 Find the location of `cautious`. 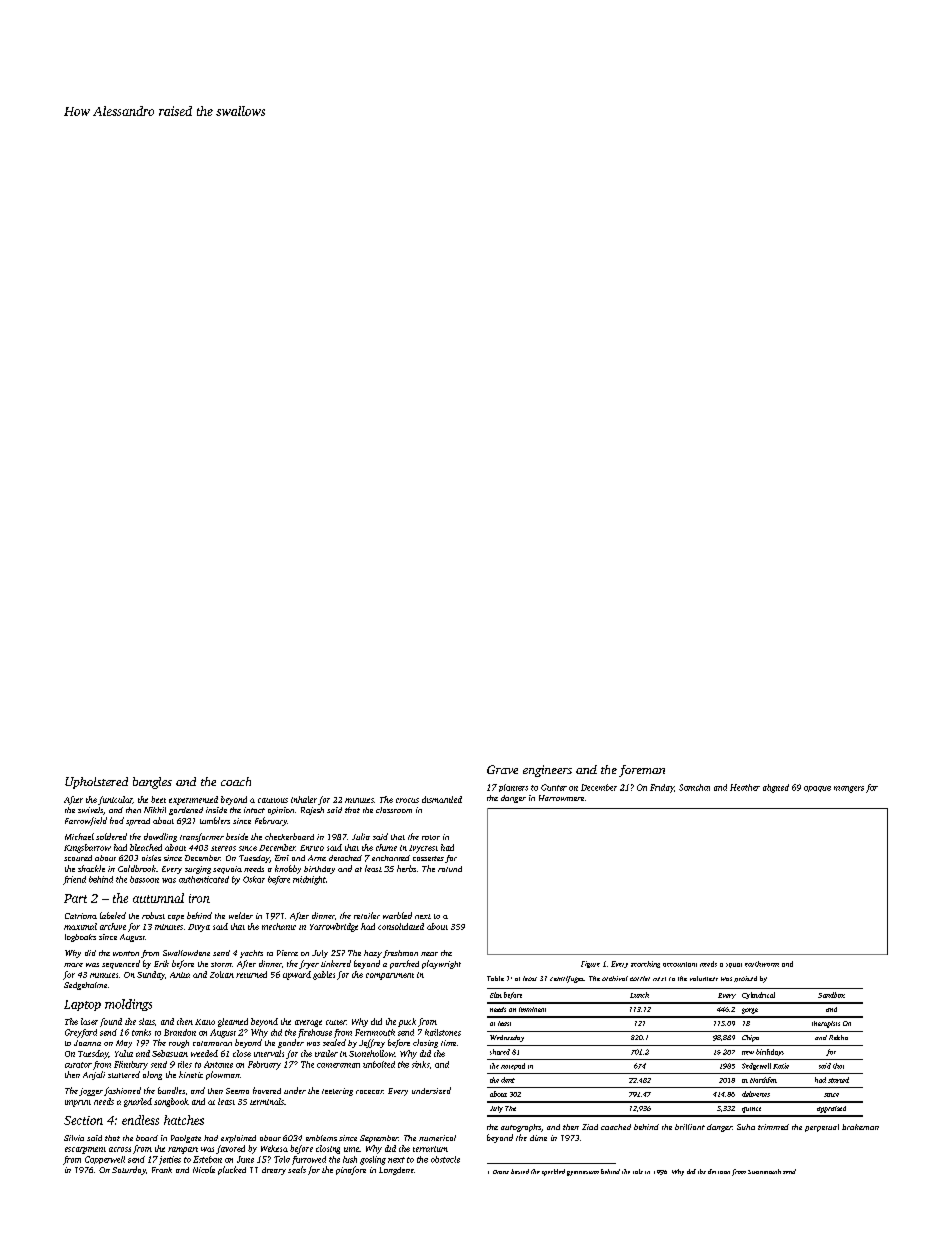

cautious is located at coordinates (273, 800).
